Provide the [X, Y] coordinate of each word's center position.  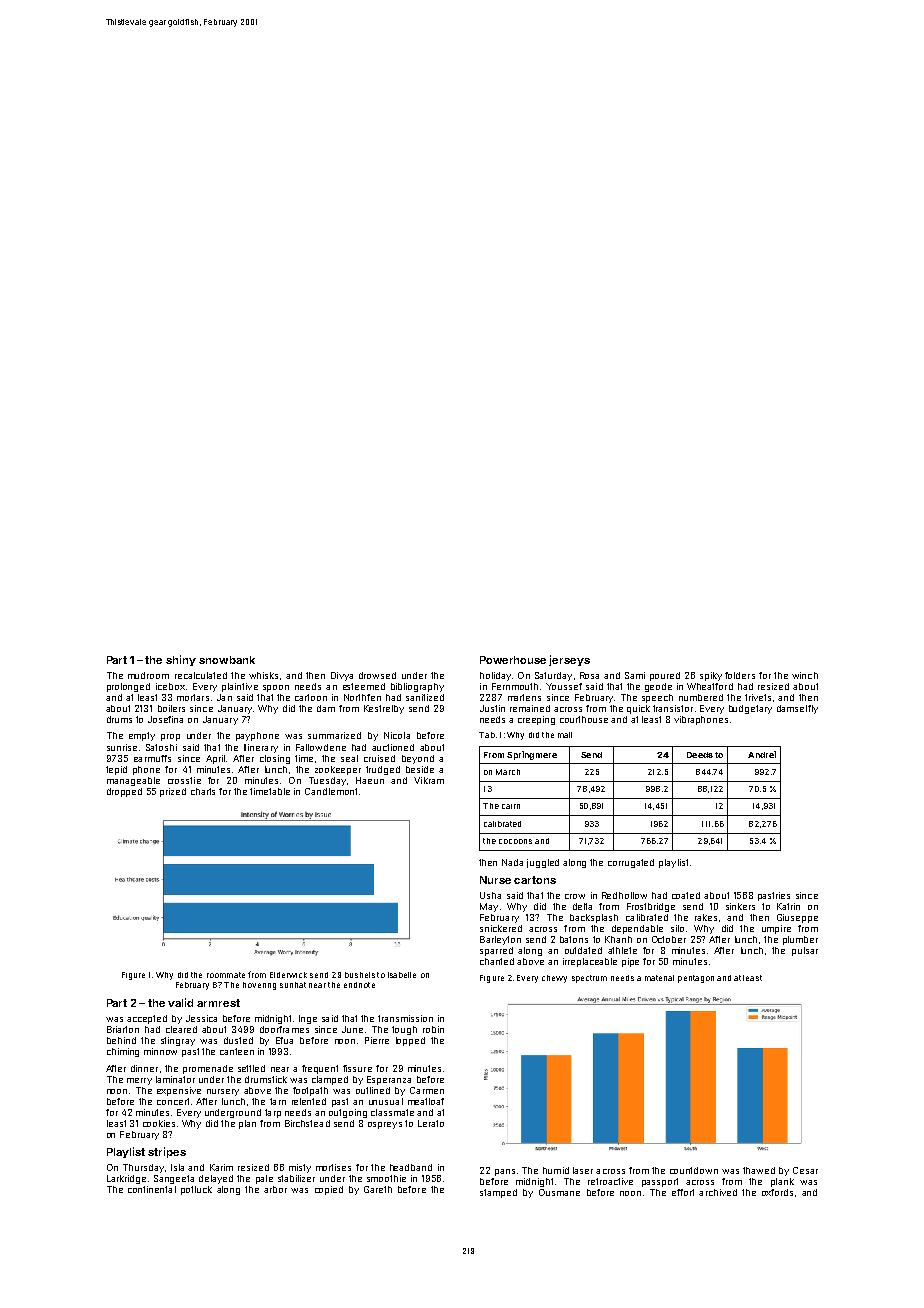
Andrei [762, 754]
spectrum [589, 979]
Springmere [532, 755]
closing [275, 759]
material [659, 978]
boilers [171, 708]
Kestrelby [384, 709]
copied [329, 1190]
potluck [196, 1190]
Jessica [201, 1018]
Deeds [700, 755]
